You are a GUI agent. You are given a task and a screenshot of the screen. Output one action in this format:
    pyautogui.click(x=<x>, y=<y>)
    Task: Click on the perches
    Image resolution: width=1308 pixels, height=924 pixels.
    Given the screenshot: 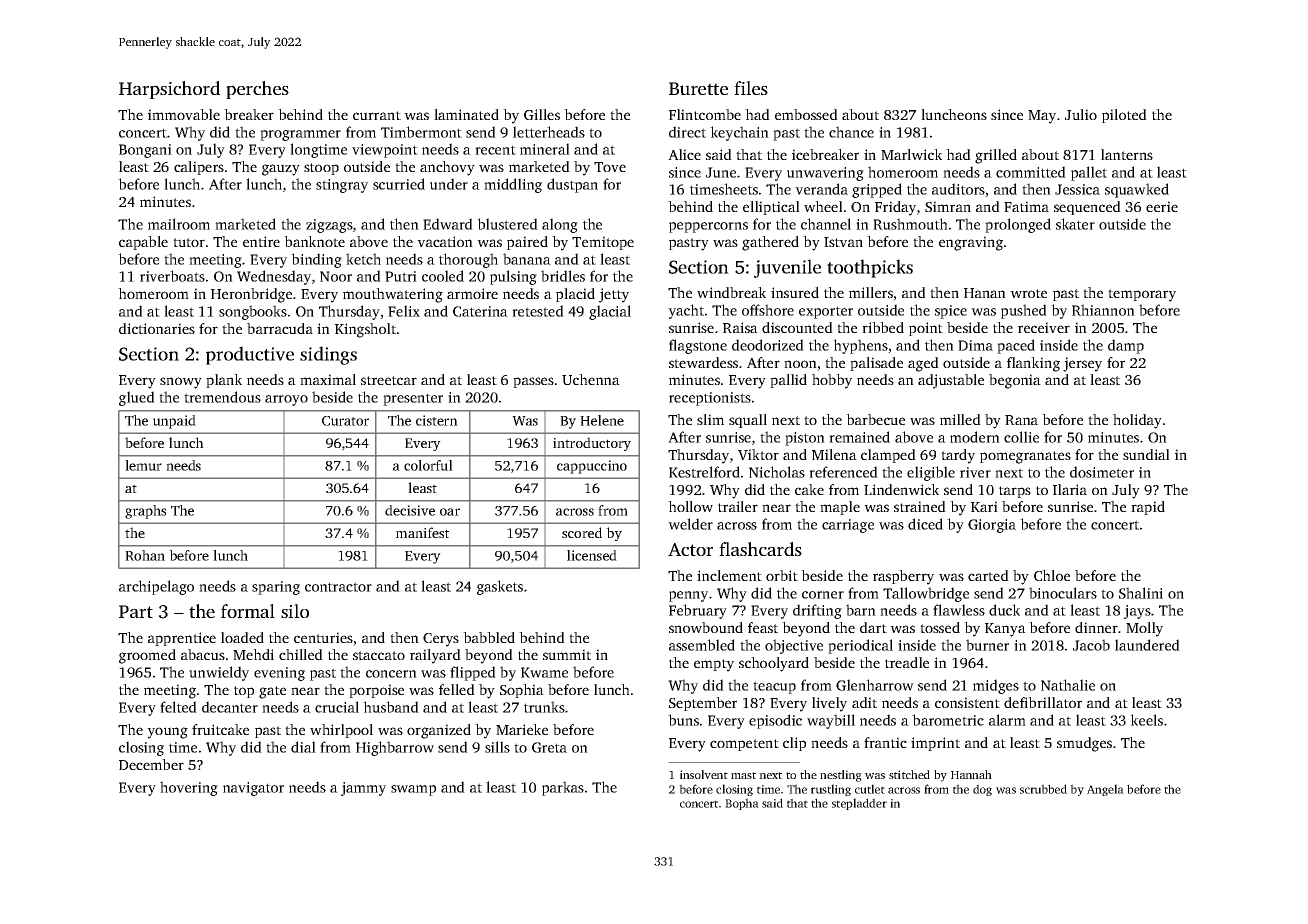 What is the action you would take?
    pyautogui.click(x=257, y=90)
